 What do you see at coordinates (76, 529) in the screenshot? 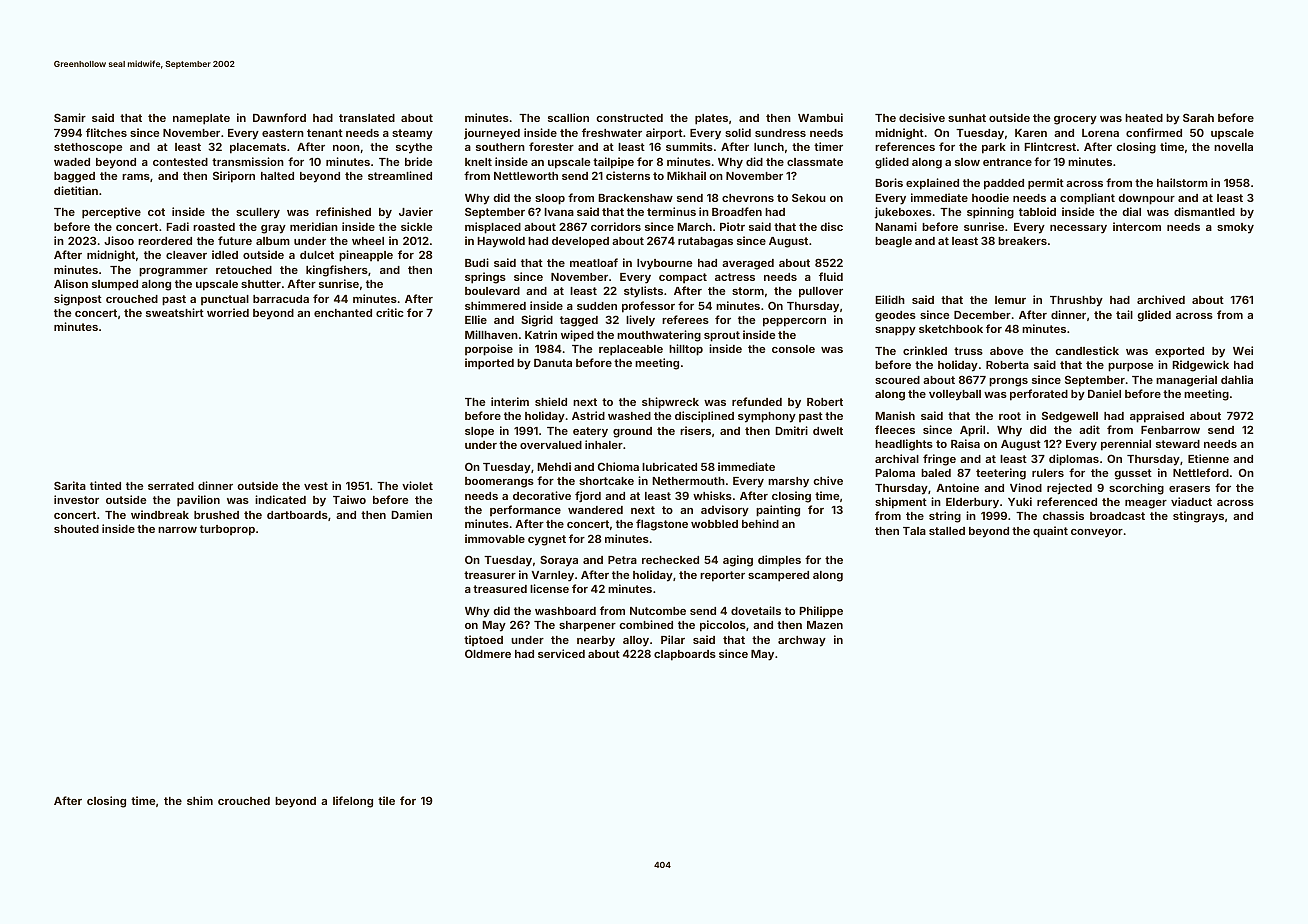
I see `shouted` at bounding box center [76, 529].
